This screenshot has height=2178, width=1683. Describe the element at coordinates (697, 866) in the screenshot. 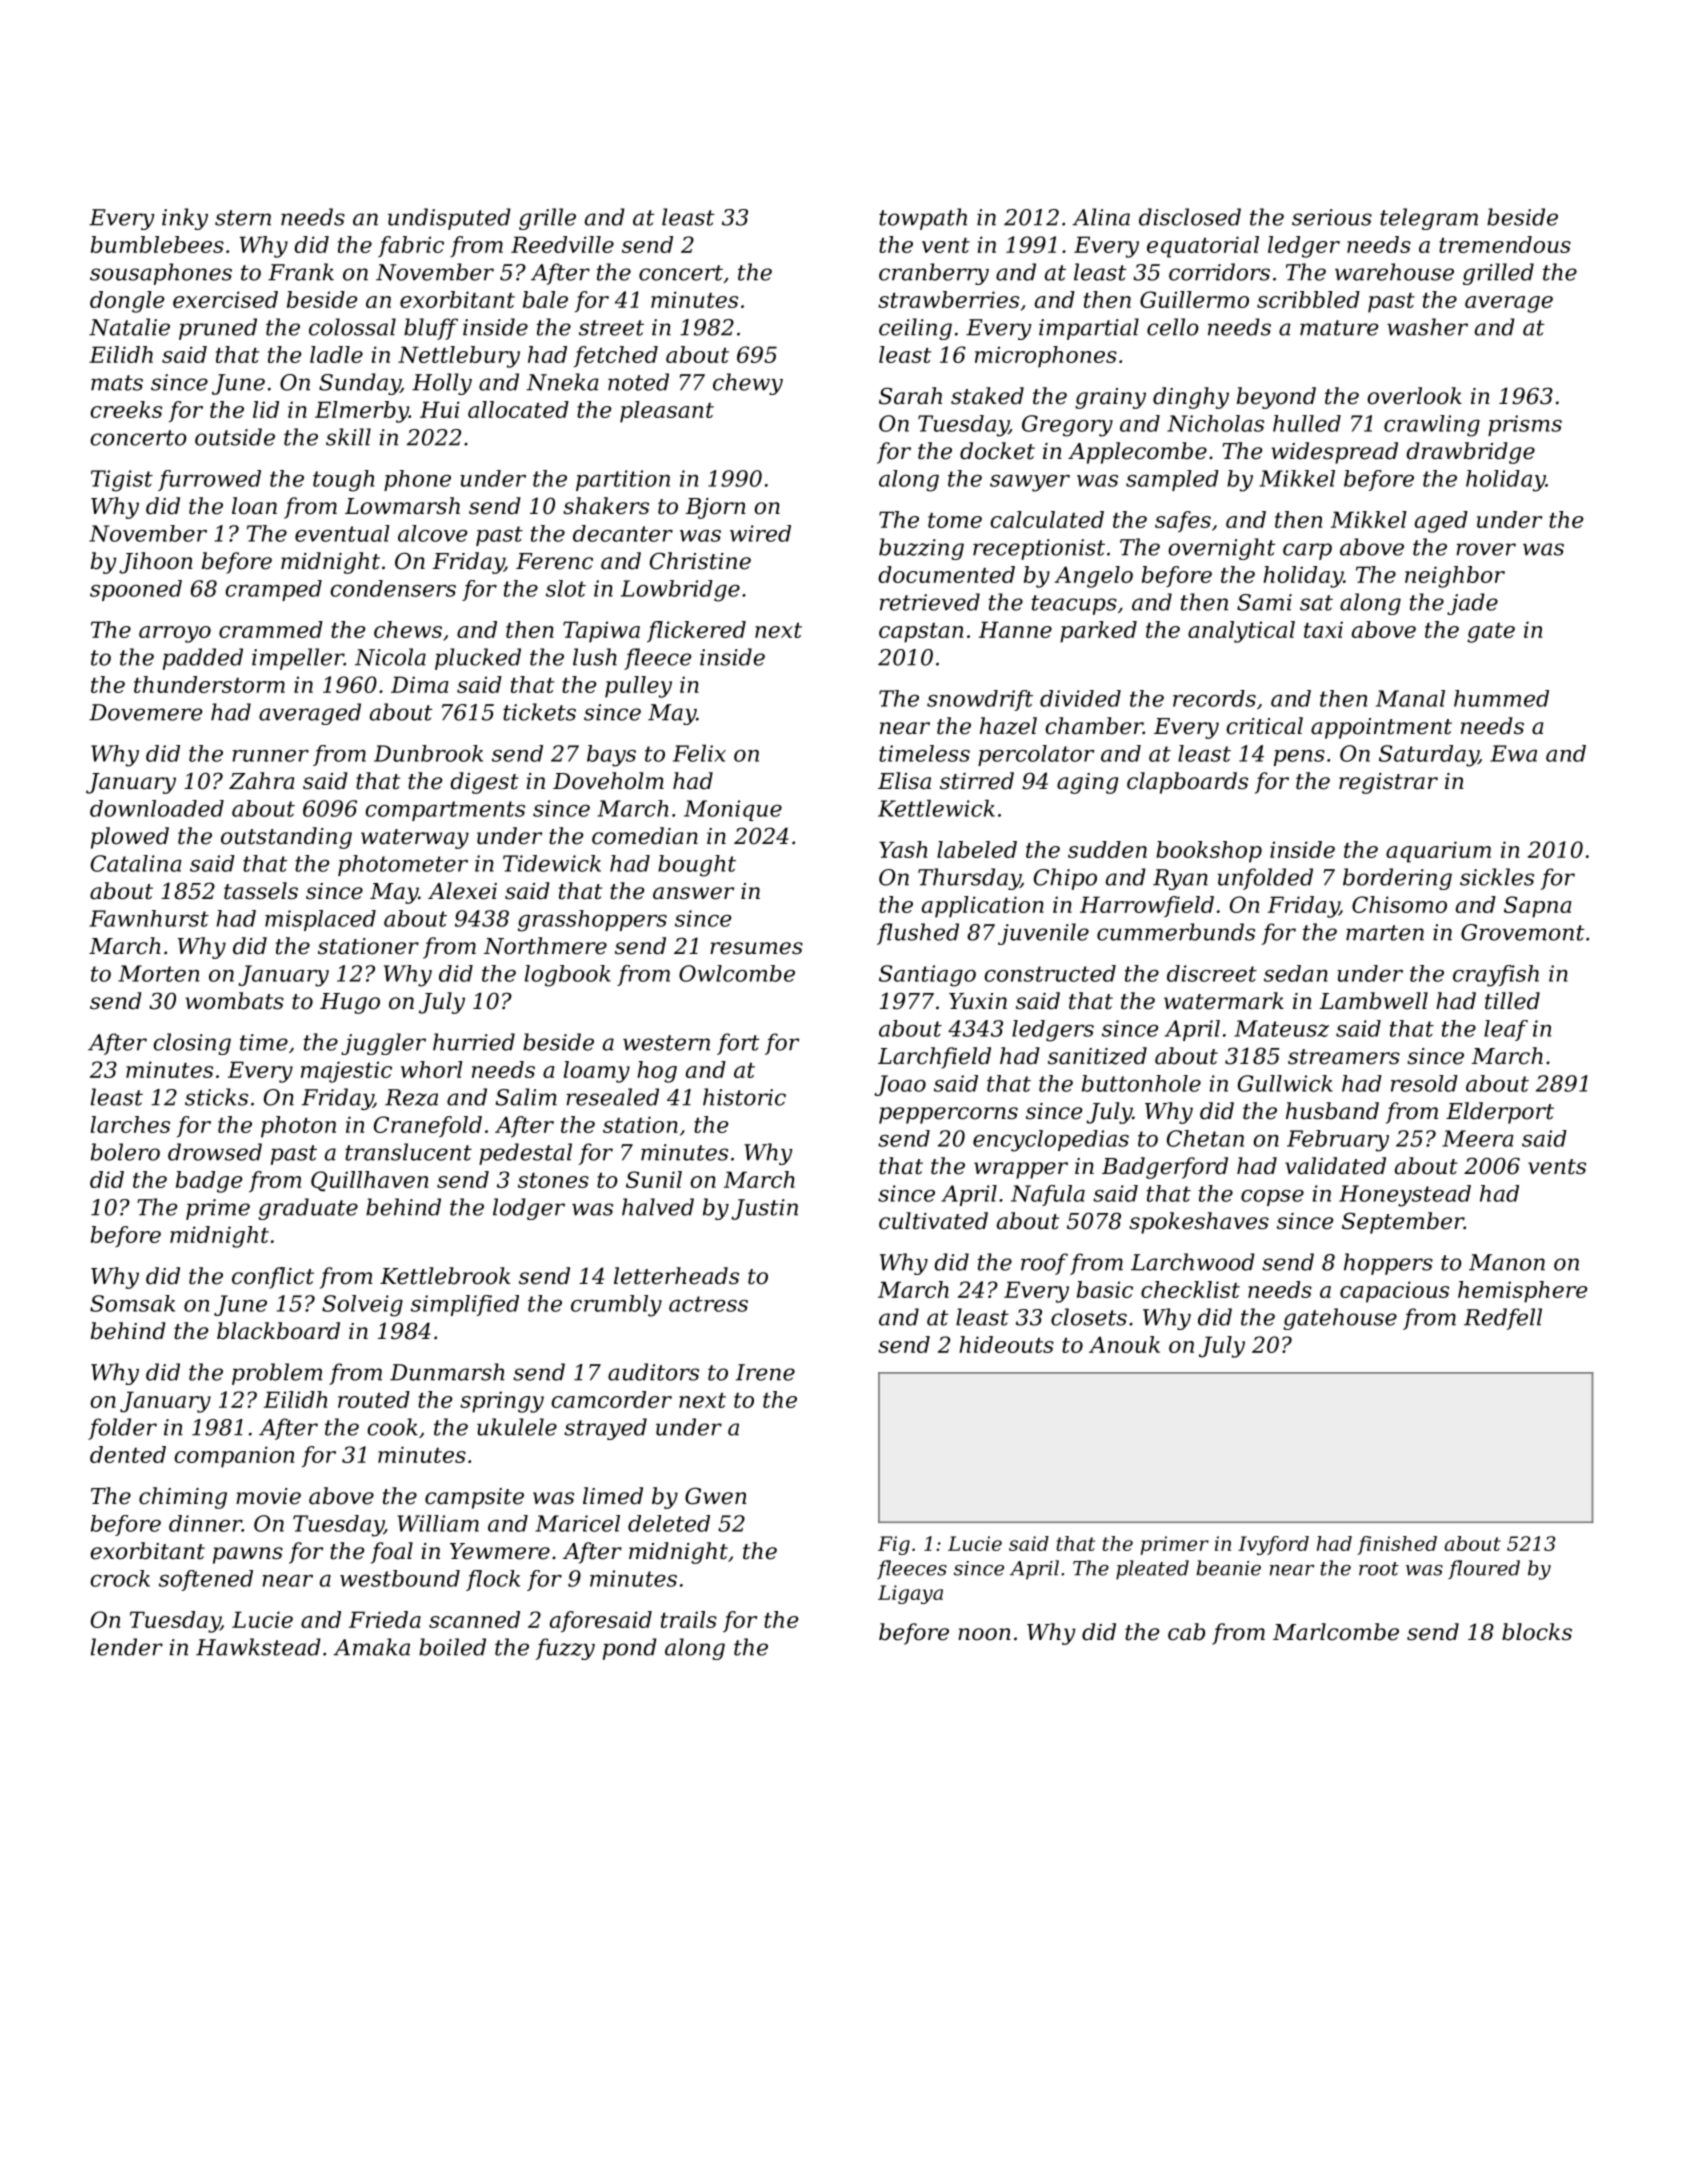

I see `bought` at that location.
